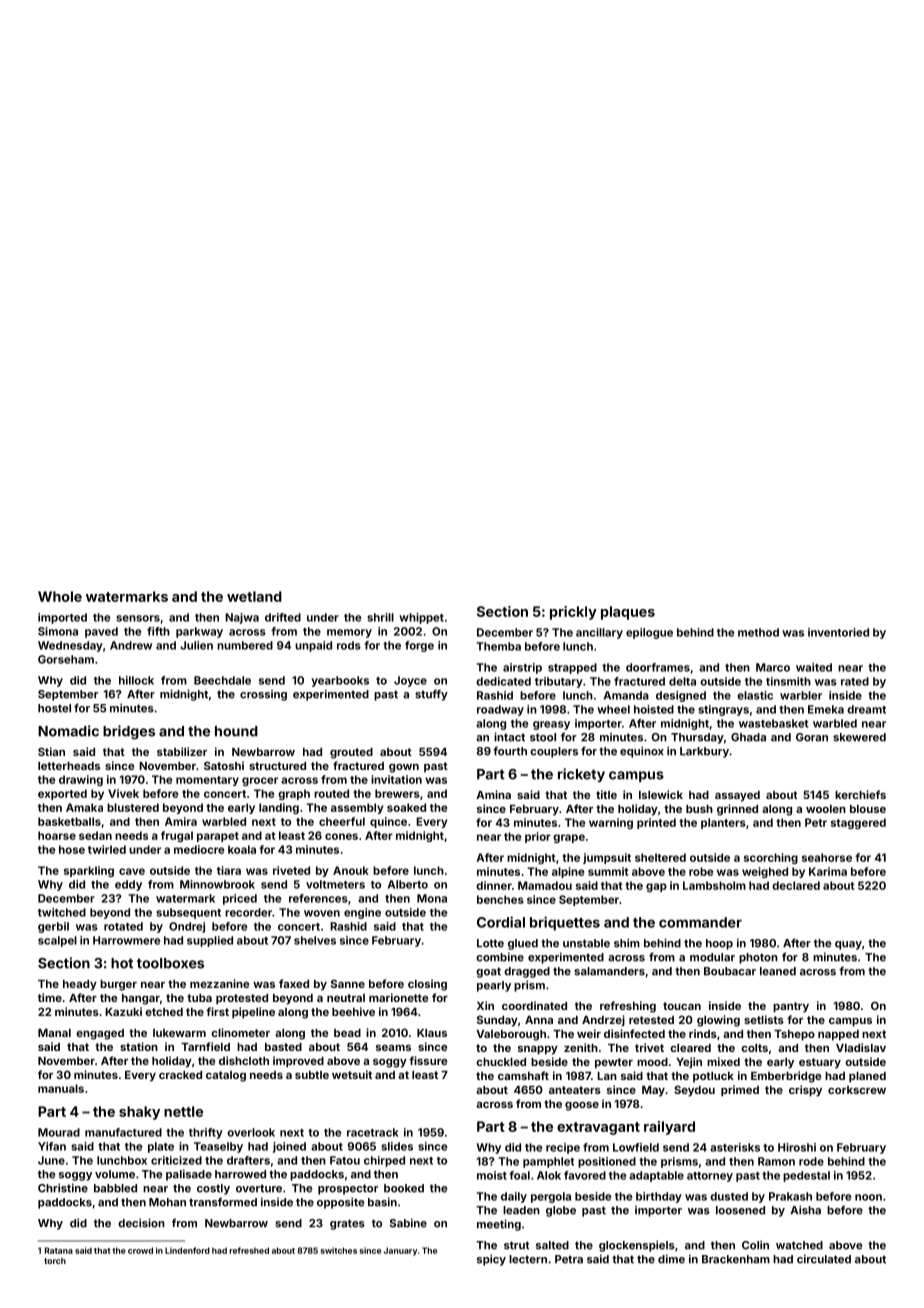 This document has height=1308, width=924. I want to click on stuffy, so click(431, 695).
